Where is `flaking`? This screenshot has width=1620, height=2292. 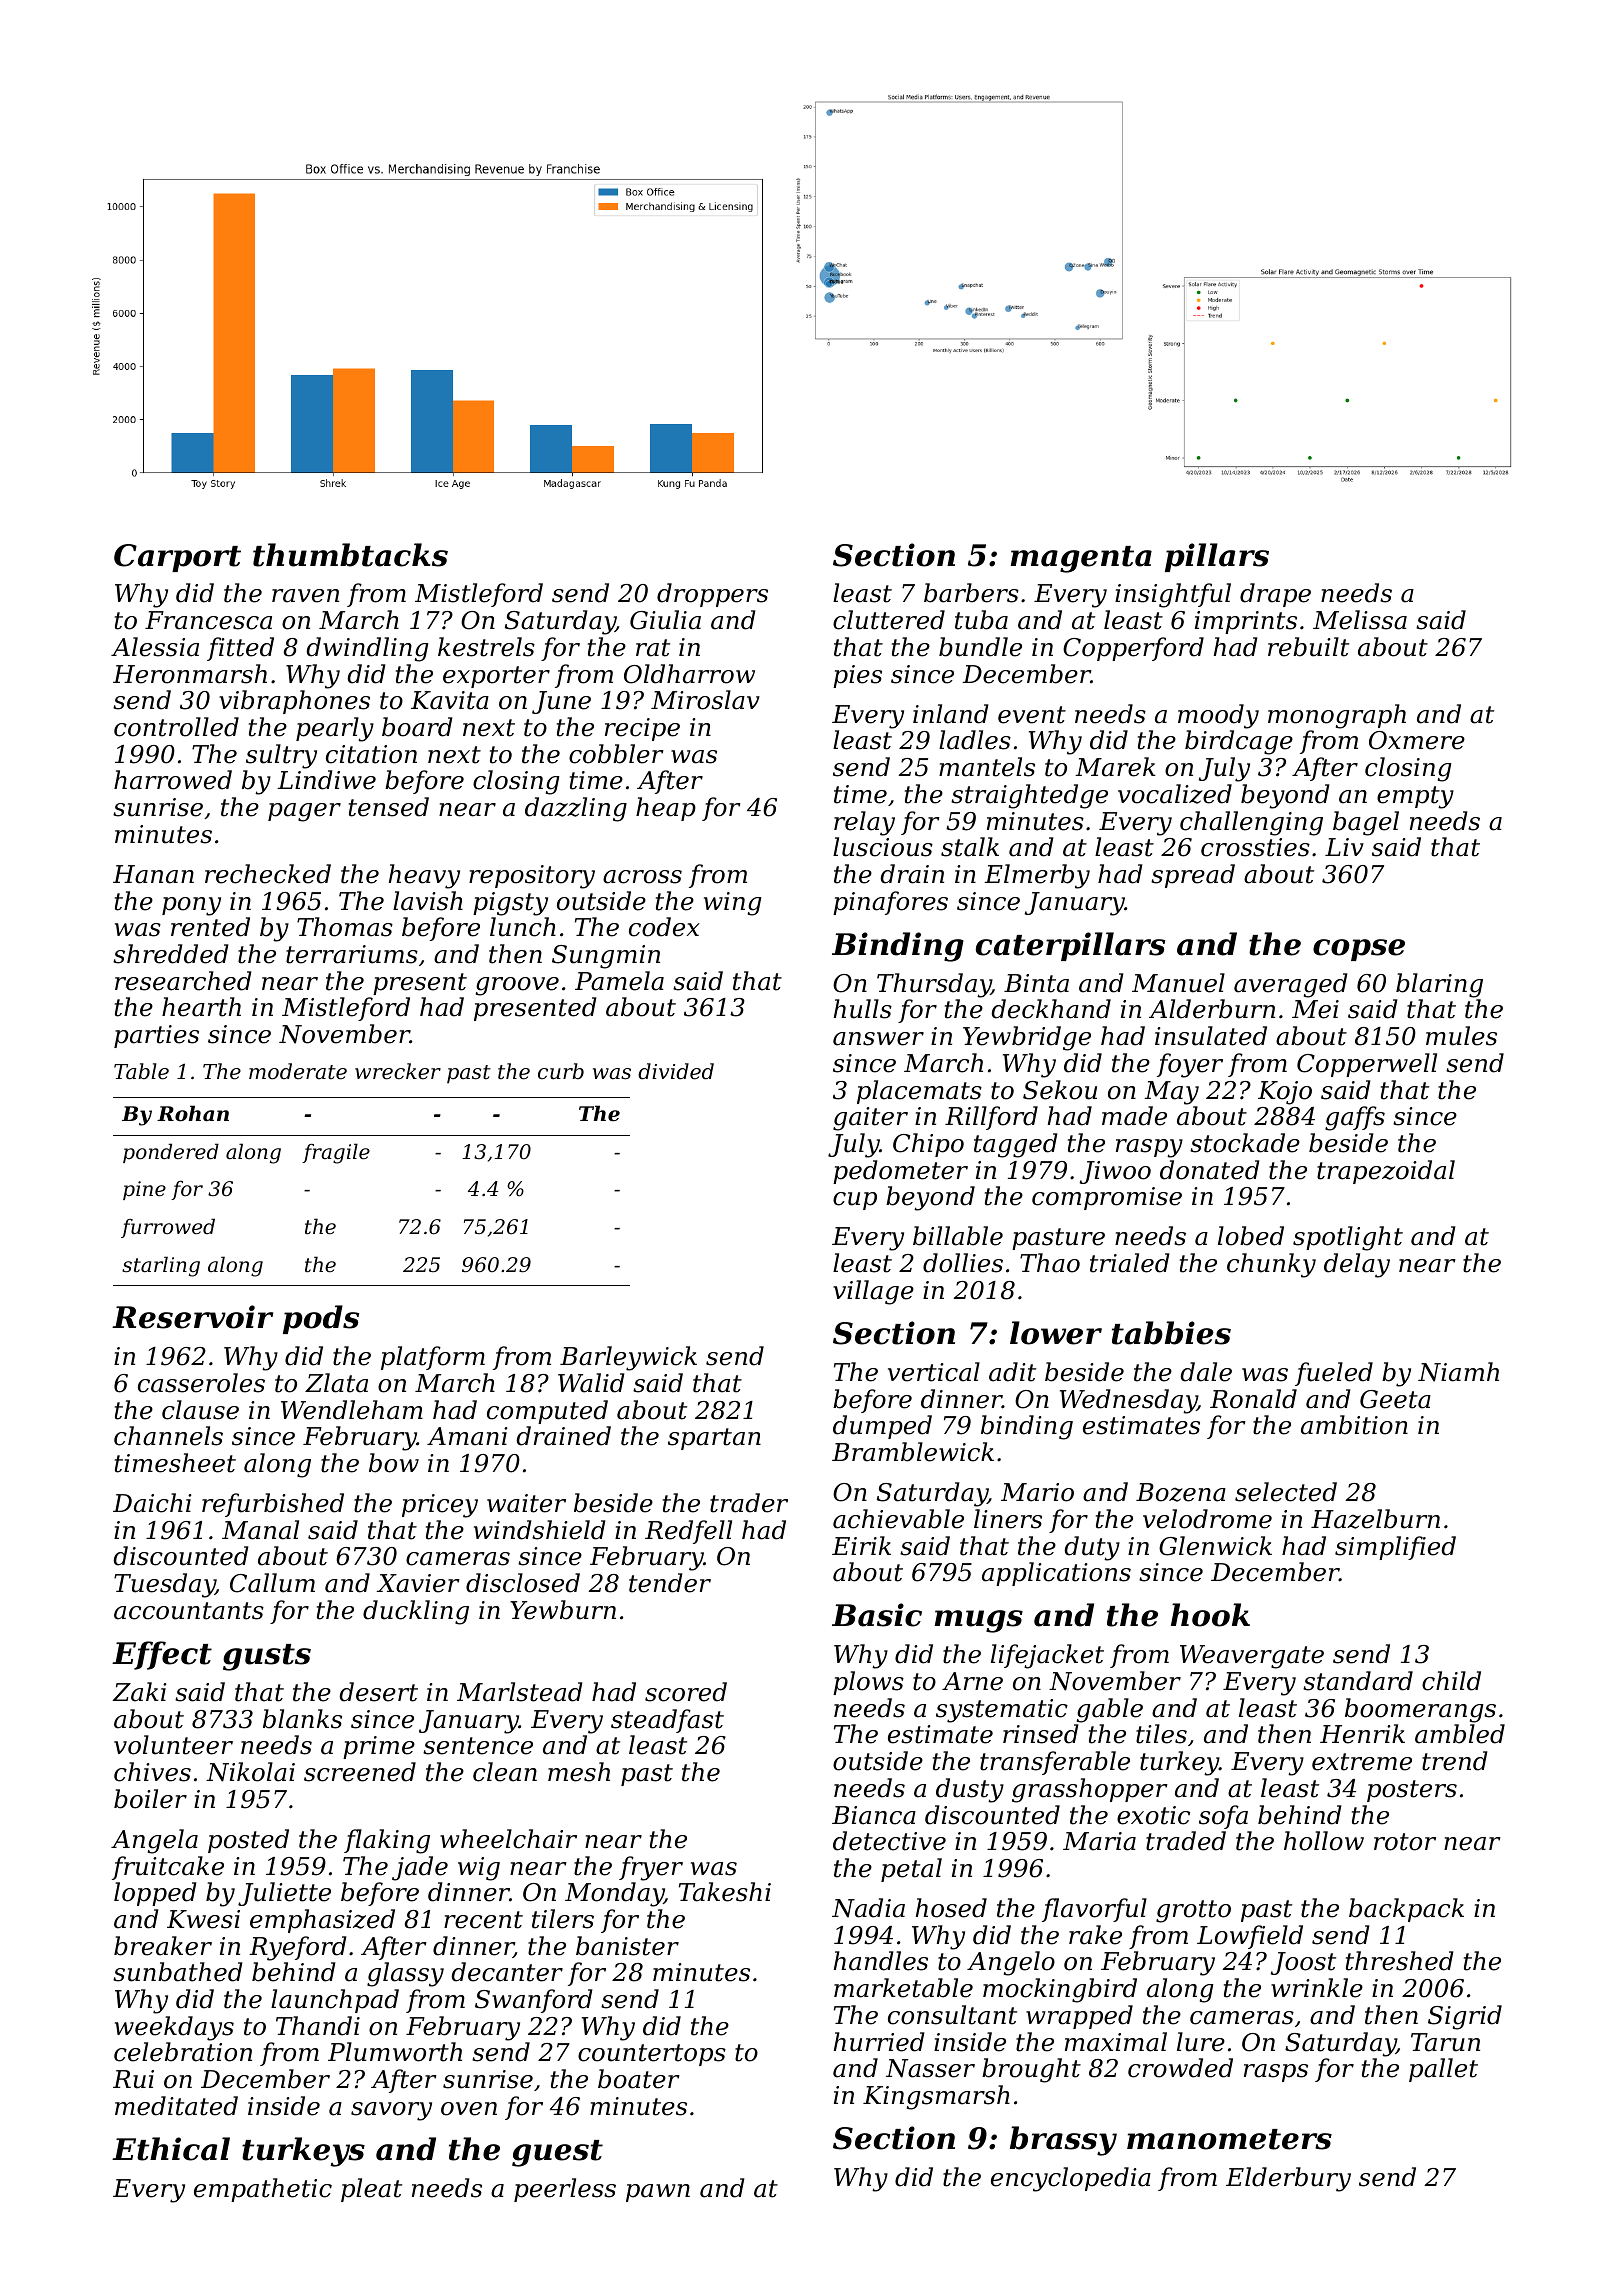 flaking is located at coordinates (387, 1841).
